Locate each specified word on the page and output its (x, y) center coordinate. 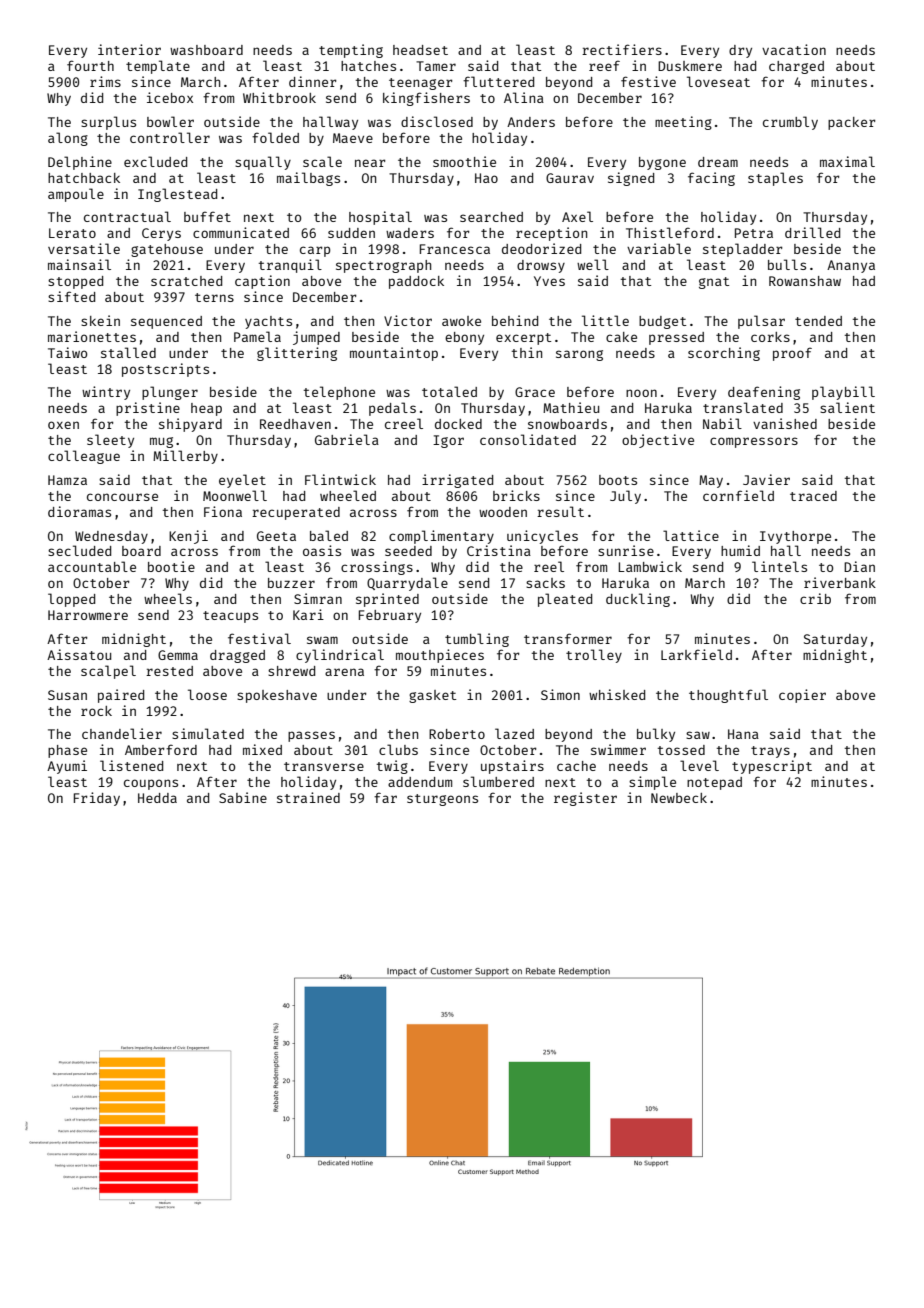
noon (641, 393)
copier (802, 696)
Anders (531, 122)
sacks (545, 583)
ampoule (76, 195)
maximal (847, 161)
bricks (516, 495)
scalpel (108, 672)
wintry (106, 393)
